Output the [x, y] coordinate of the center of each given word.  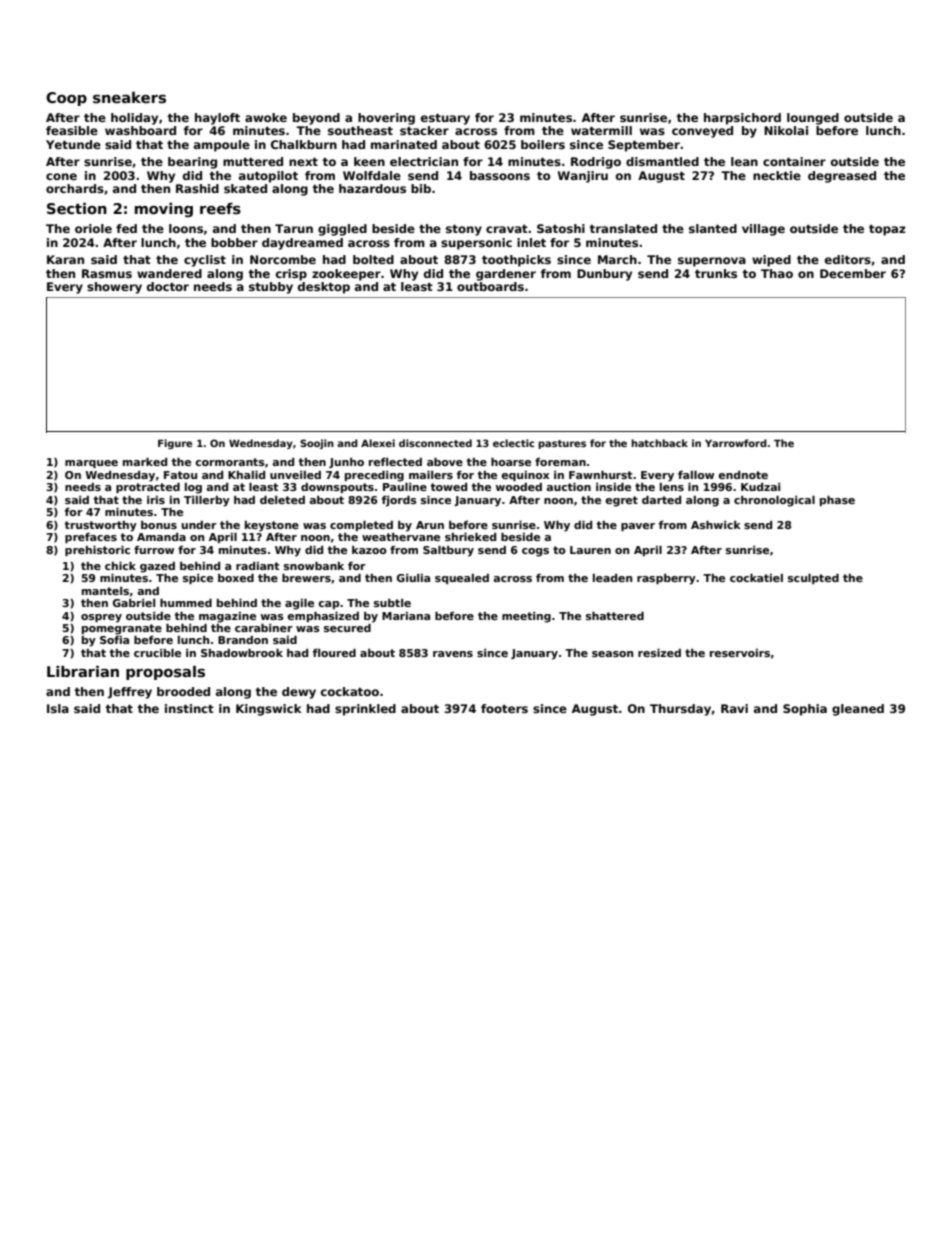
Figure [175, 444]
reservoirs [740, 653]
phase [837, 501]
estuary [445, 119]
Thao [777, 273]
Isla [58, 708]
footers [504, 708]
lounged [813, 119]
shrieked [470, 537]
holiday [134, 119]
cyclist [205, 261]
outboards [490, 286]
